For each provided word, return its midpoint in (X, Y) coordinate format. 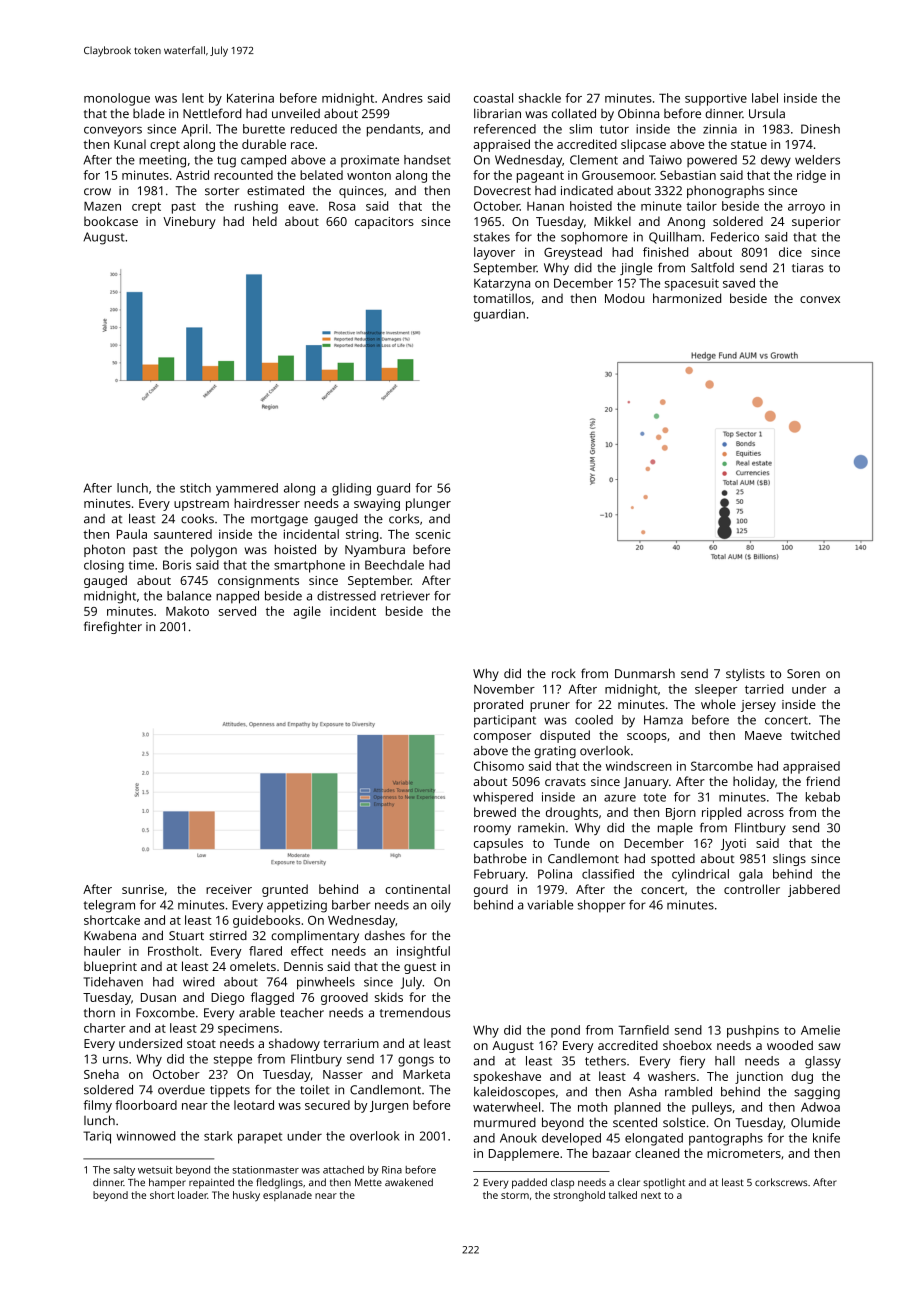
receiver (229, 889)
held (265, 221)
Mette (368, 1182)
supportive (716, 99)
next (651, 1195)
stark (218, 1136)
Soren (803, 673)
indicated (587, 190)
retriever (405, 596)
